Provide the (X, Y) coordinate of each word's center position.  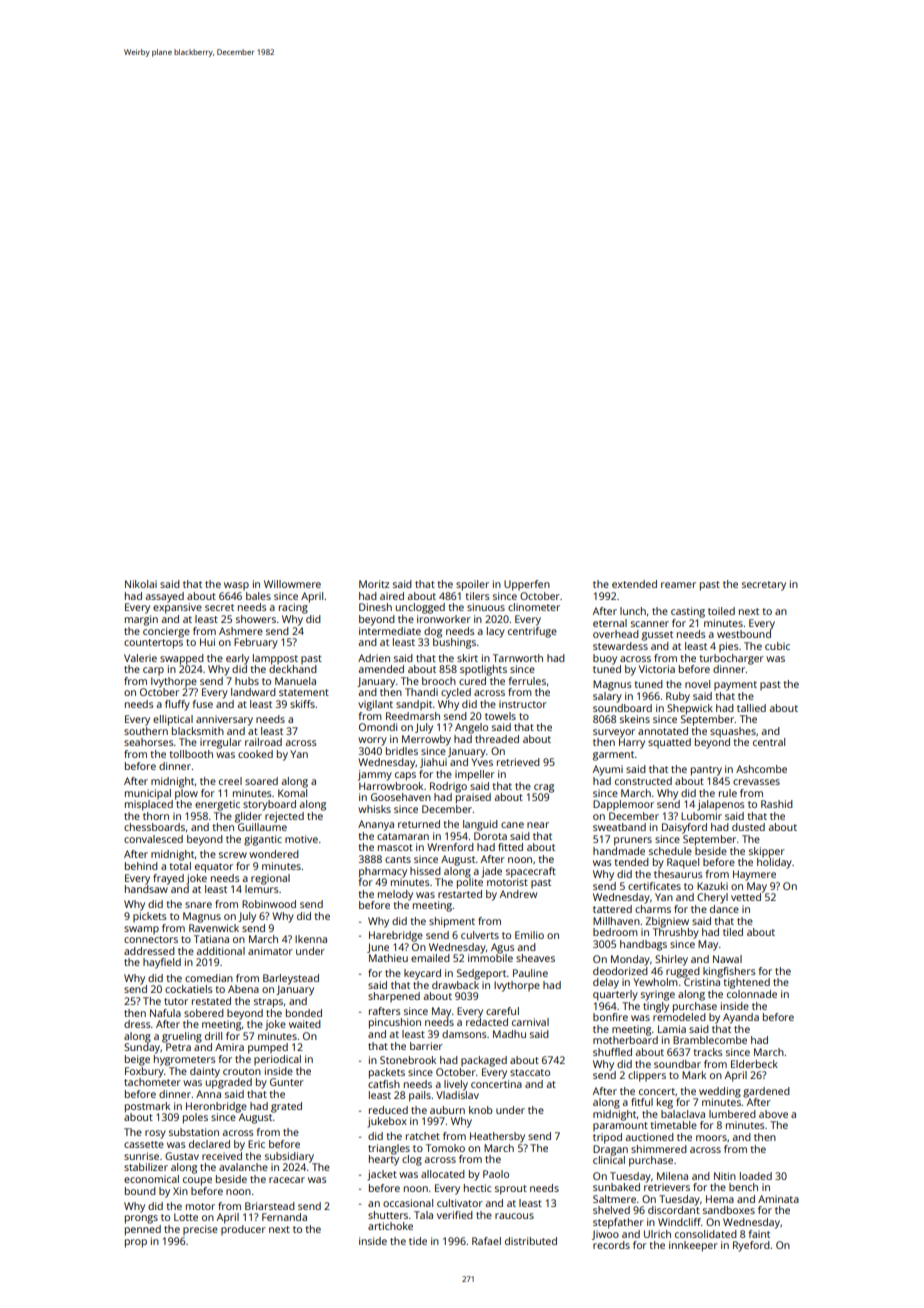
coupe (197, 1181)
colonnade (752, 994)
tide (418, 1241)
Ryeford (751, 1246)
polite (470, 883)
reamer (678, 585)
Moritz (374, 584)
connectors (151, 939)
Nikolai (141, 584)
